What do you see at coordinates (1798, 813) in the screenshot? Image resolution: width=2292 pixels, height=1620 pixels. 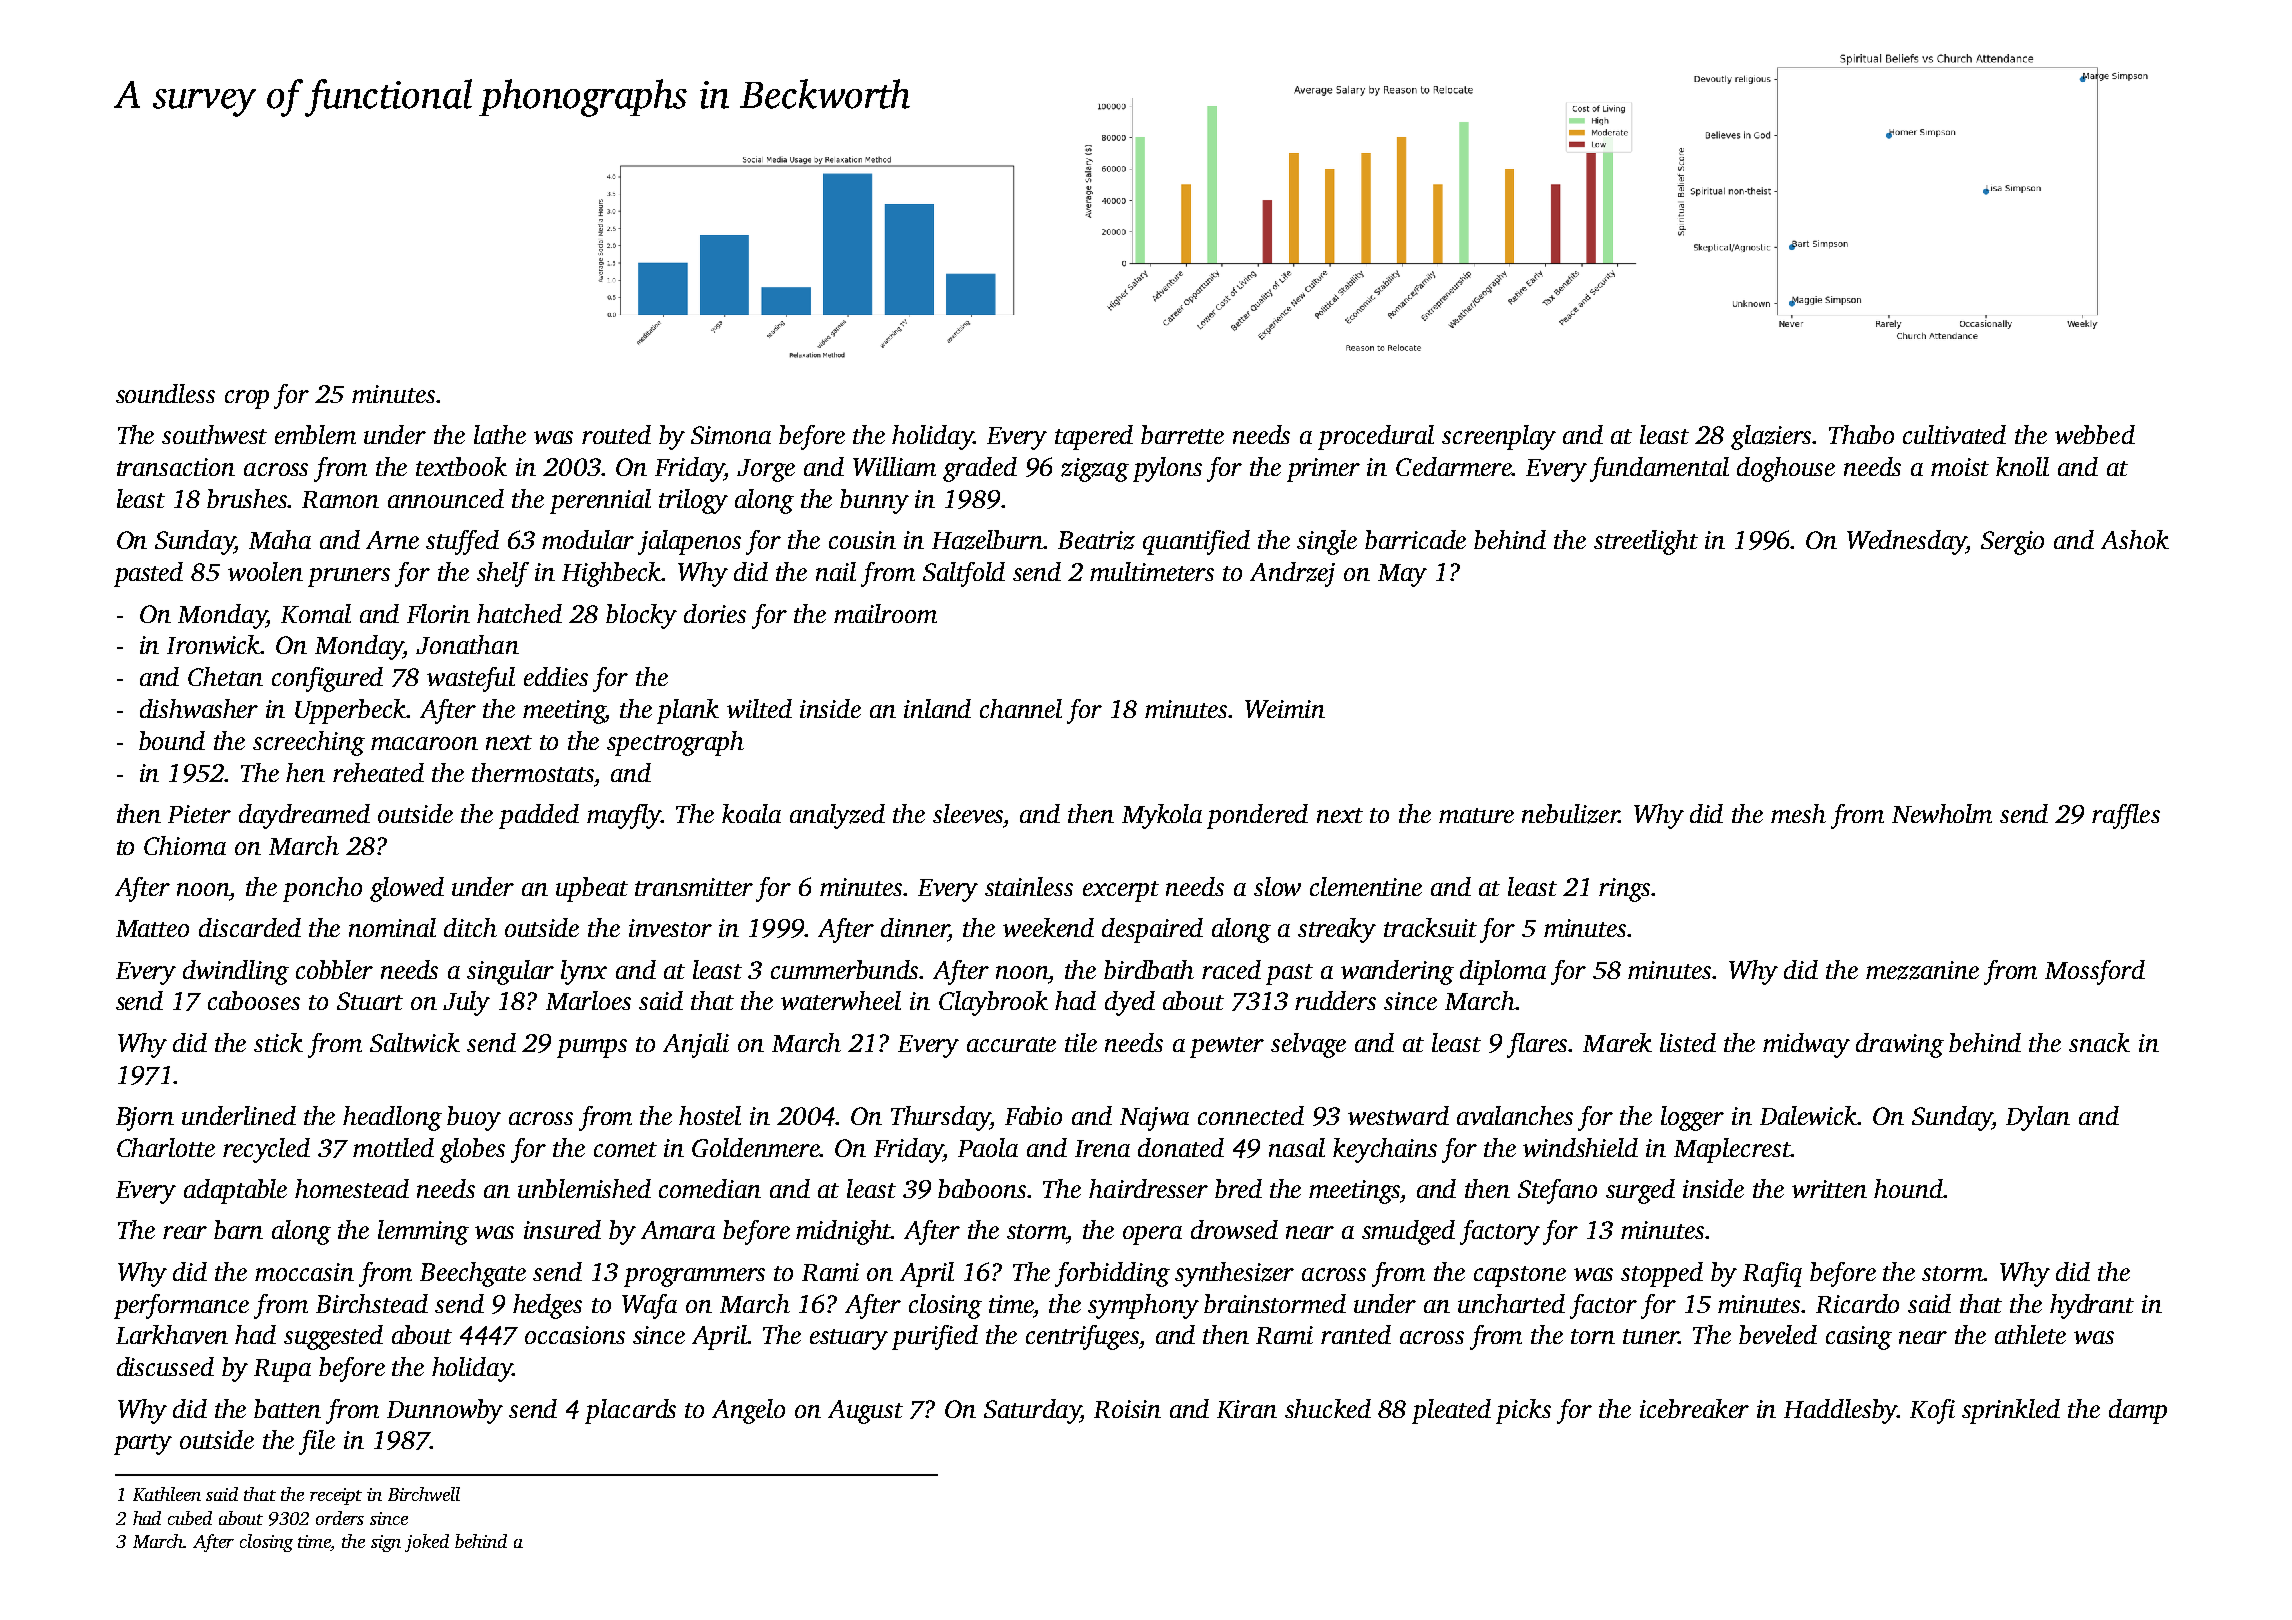 I see `mesh` at bounding box center [1798, 813].
